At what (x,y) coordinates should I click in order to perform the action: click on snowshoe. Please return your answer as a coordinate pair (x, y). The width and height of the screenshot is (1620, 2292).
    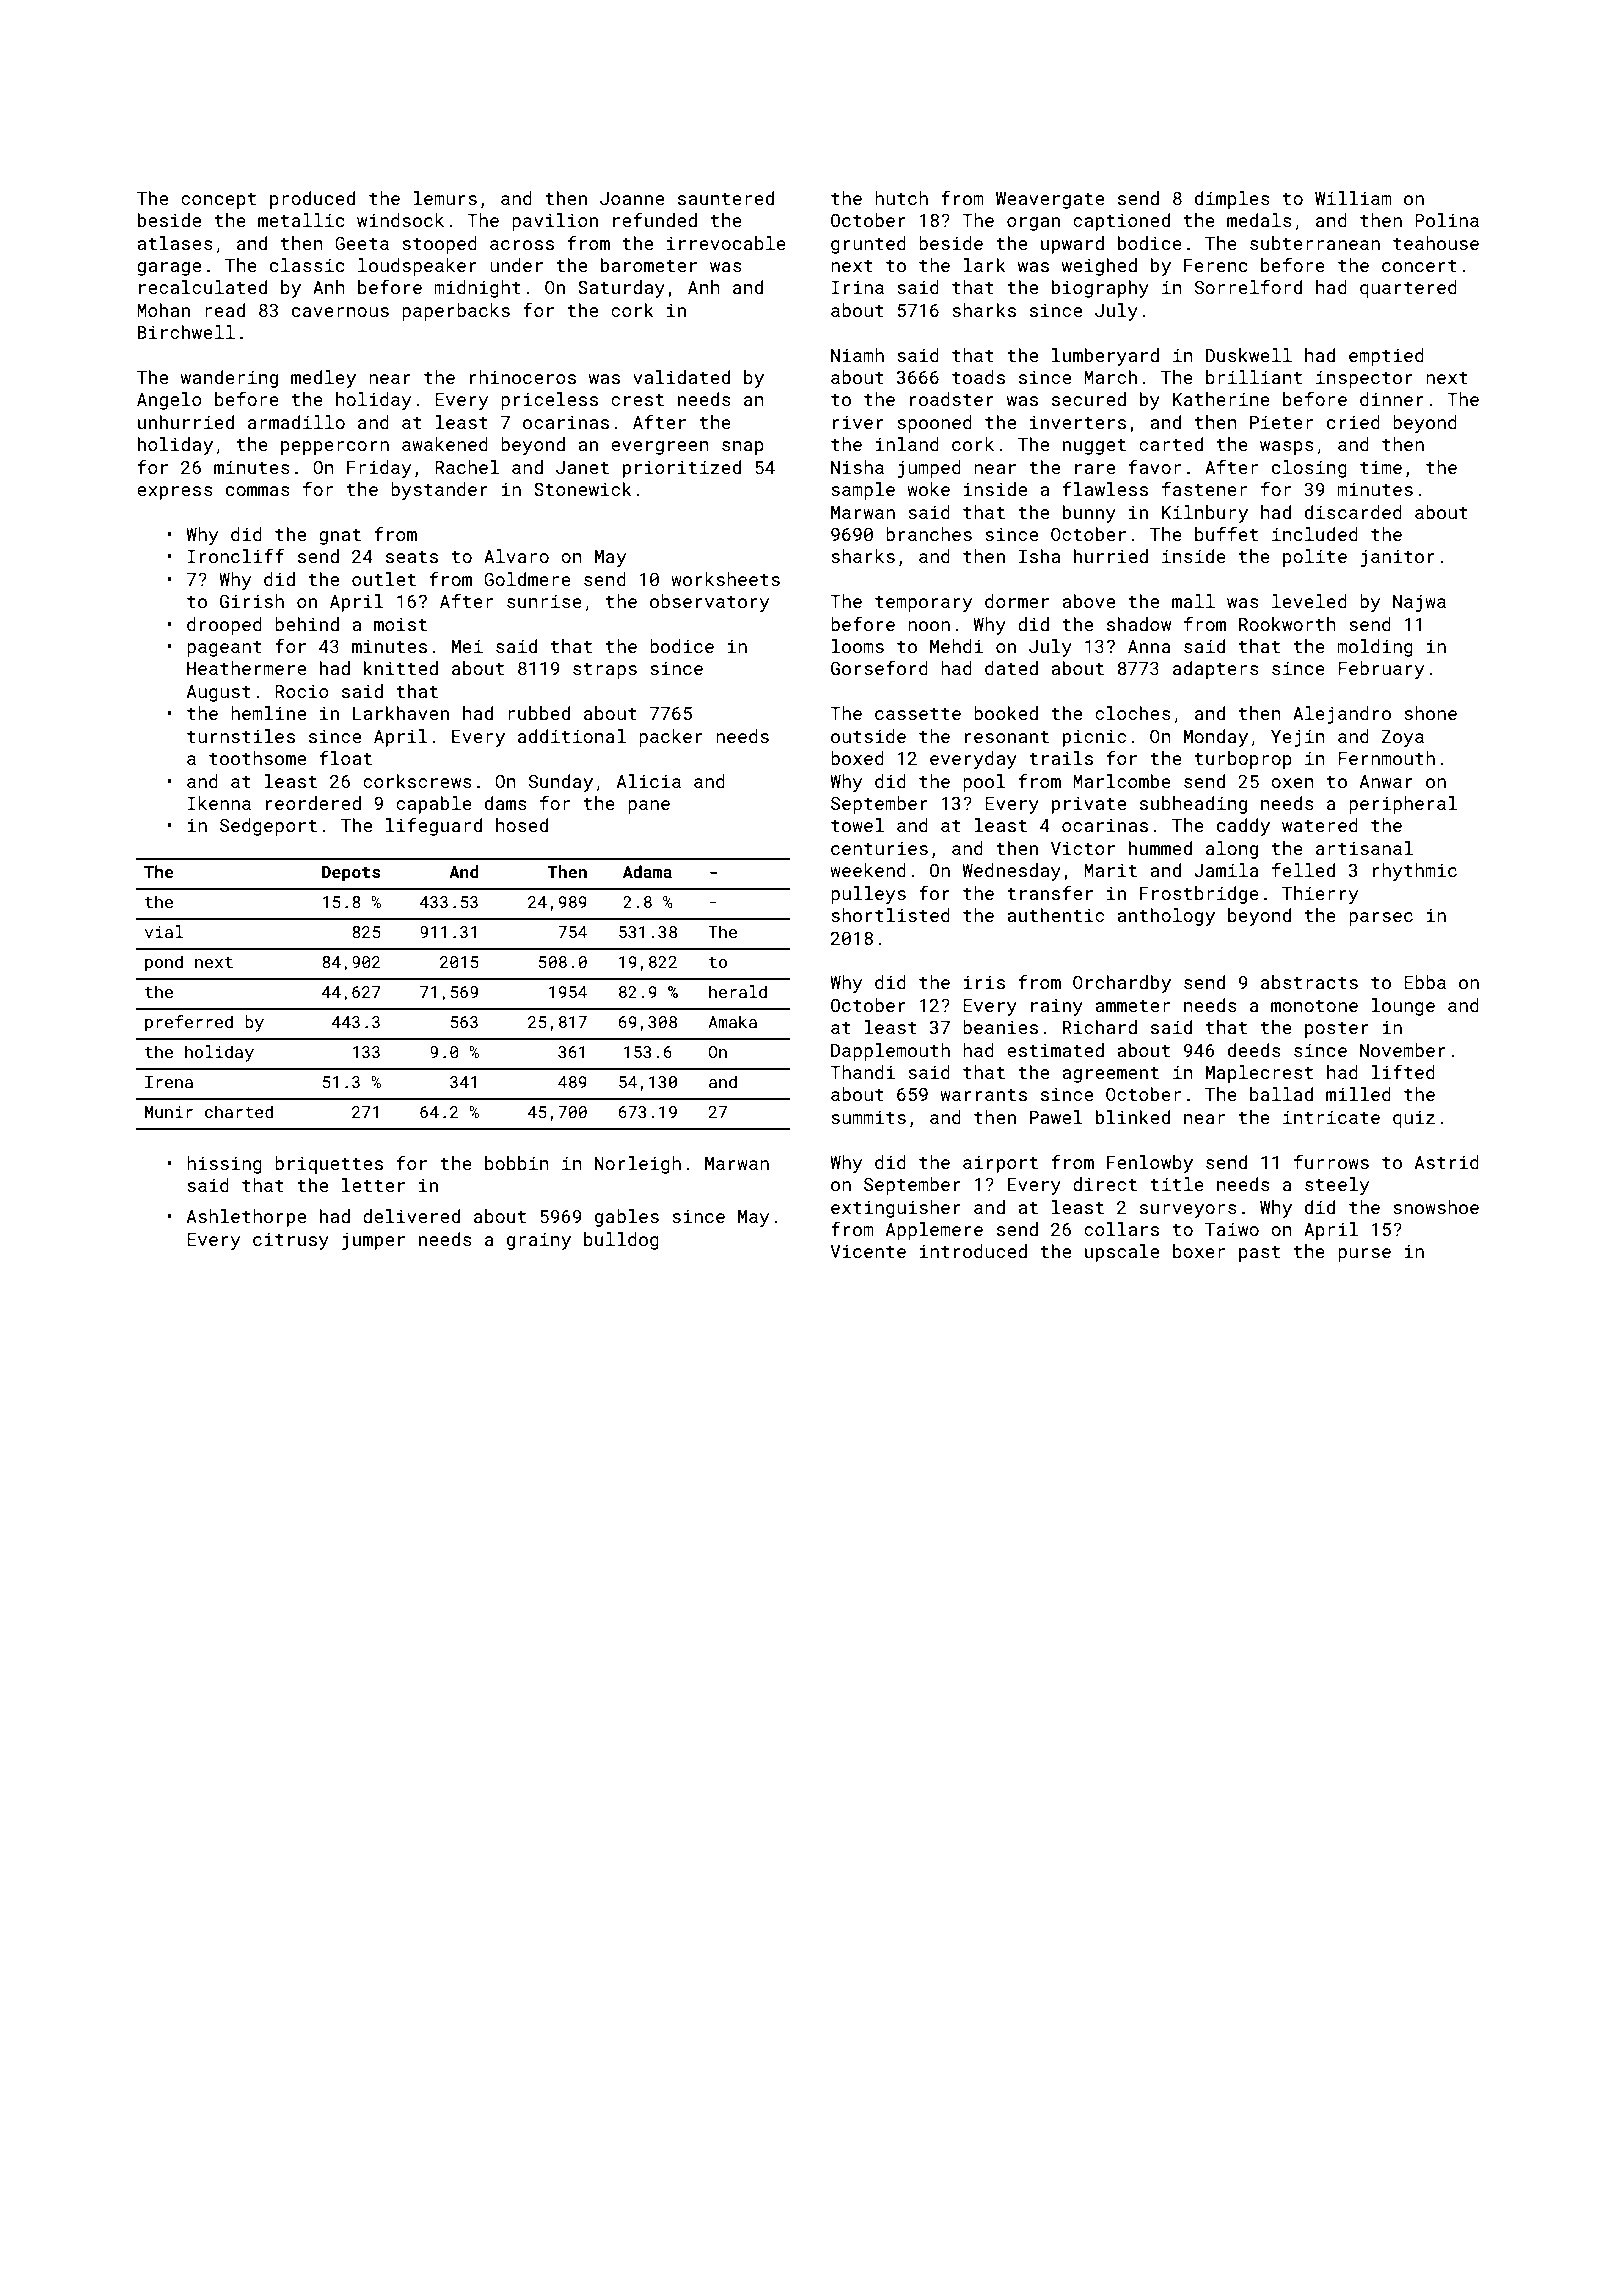
    Looking at the image, I should click on (1436, 1207).
